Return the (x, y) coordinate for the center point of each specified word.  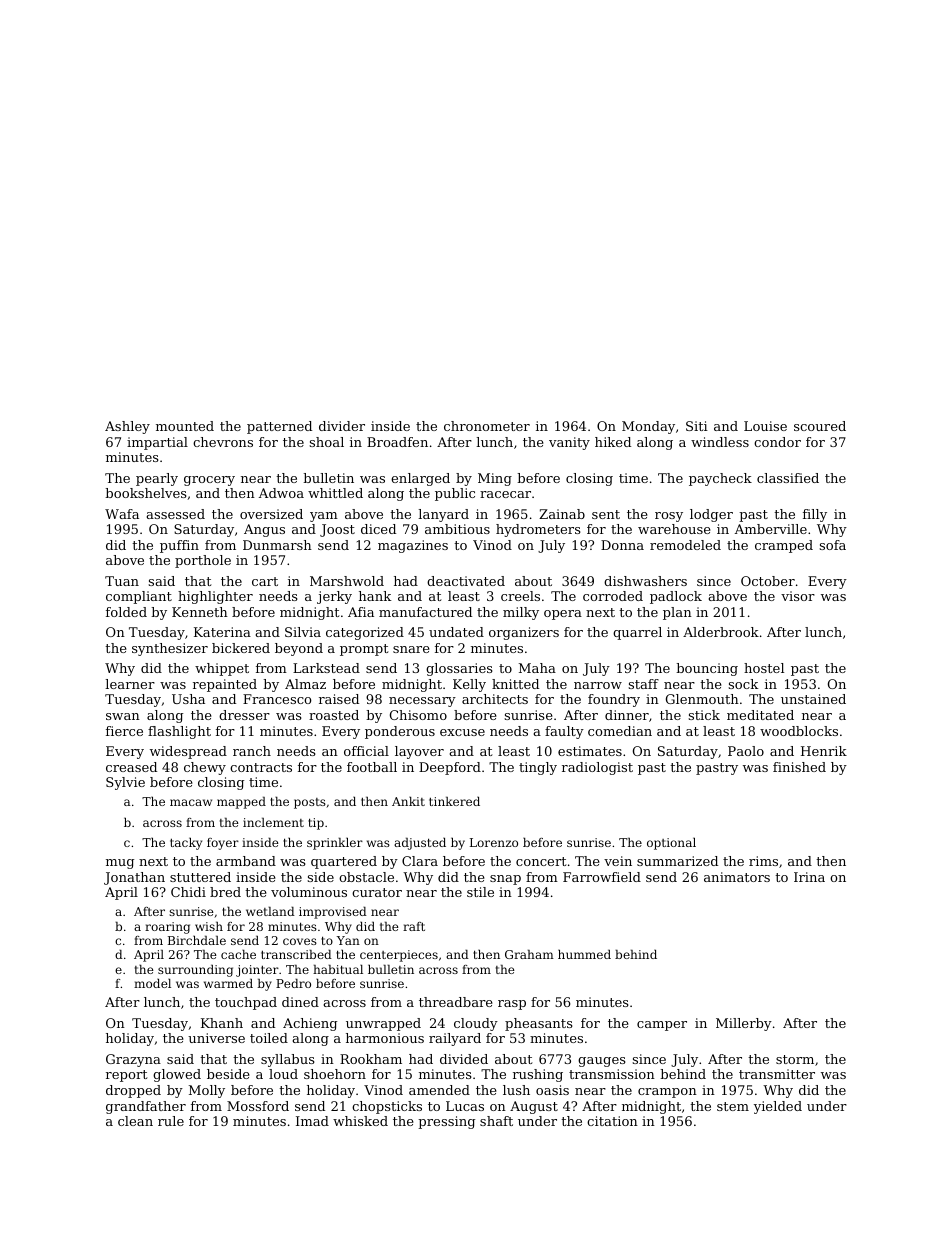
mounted (185, 426)
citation (612, 1121)
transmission (612, 1074)
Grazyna (133, 1060)
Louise (765, 426)
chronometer (487, 426)
